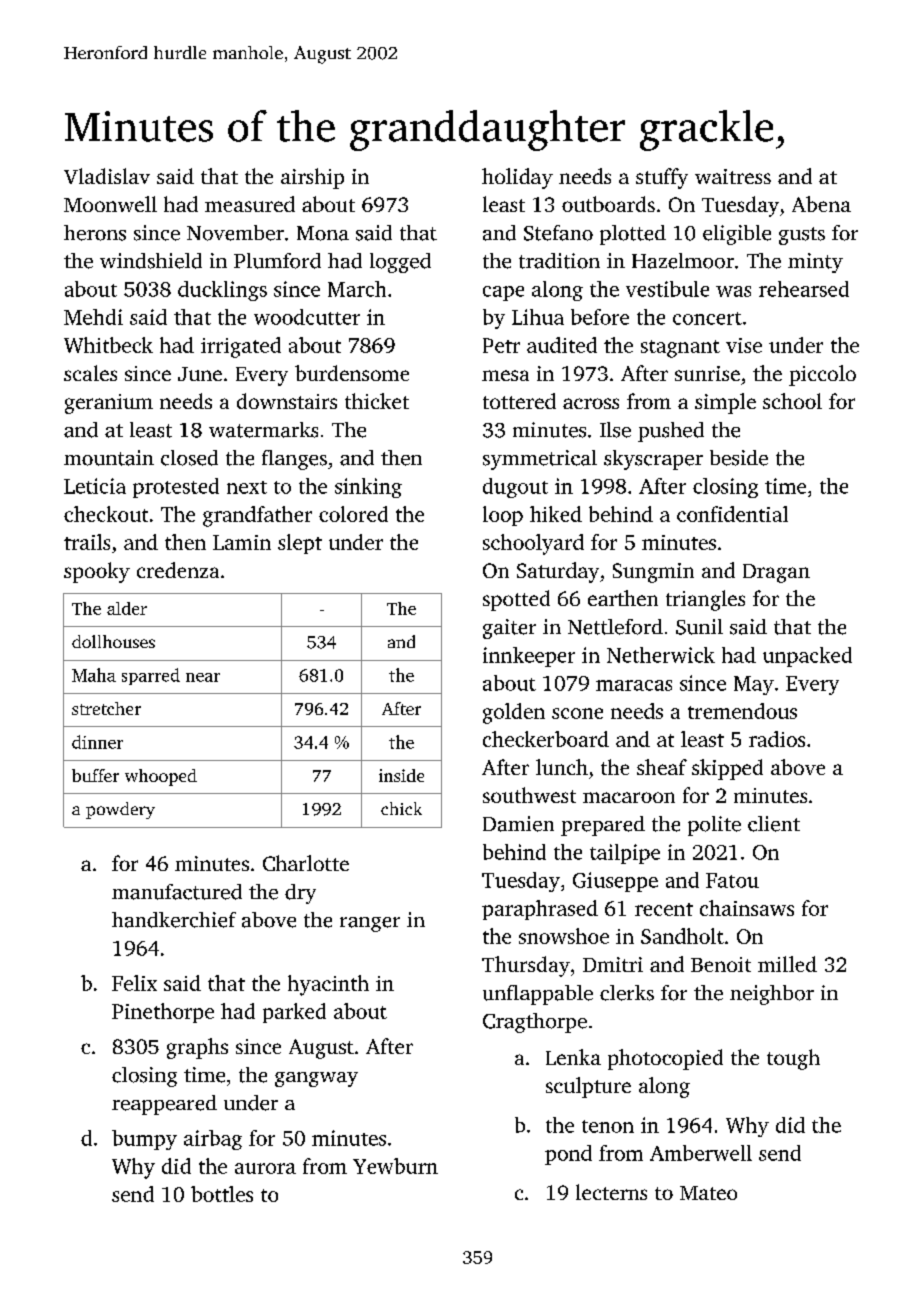  Describe the element at coordinates (822, 375) in the image. I see `piccolo` at that location.
